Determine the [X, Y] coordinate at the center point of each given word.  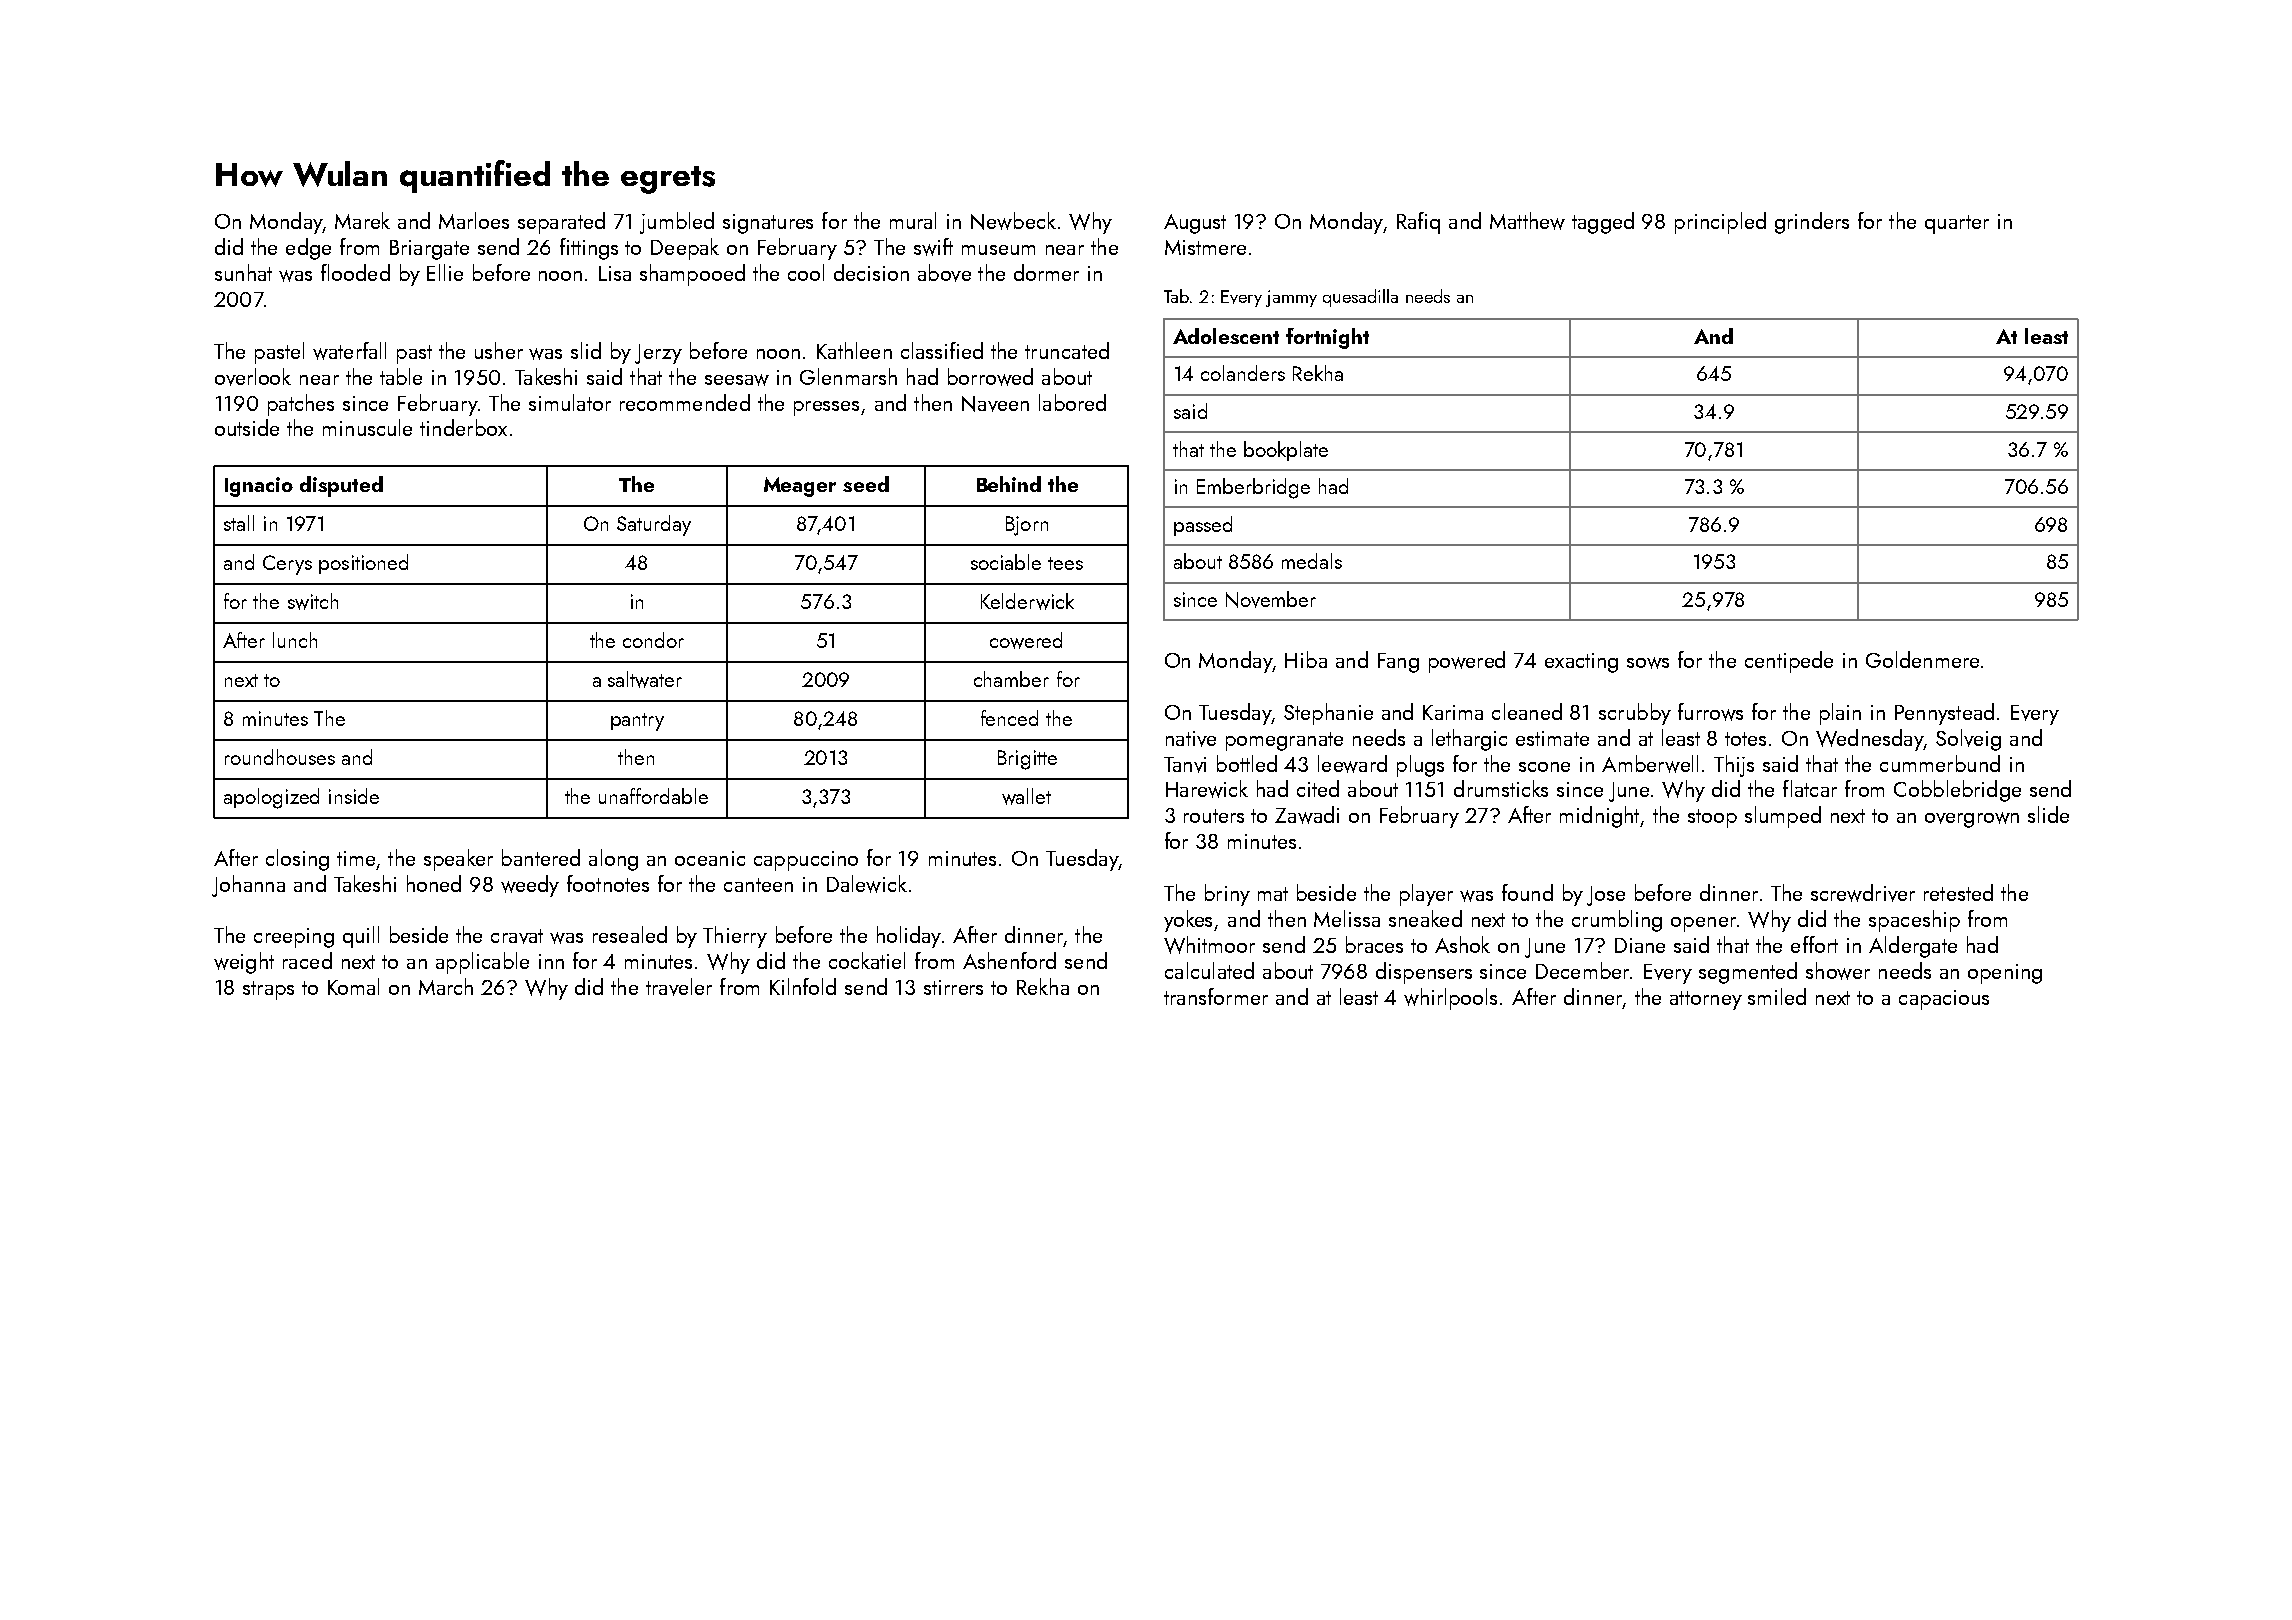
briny [1227, 895]
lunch [295, 640]
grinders [1812, 223]
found [1527, 892]
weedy [530, 886]
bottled [1247, 763]
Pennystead [1944, 714]
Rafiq [1418, 223]
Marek [362, 220]
